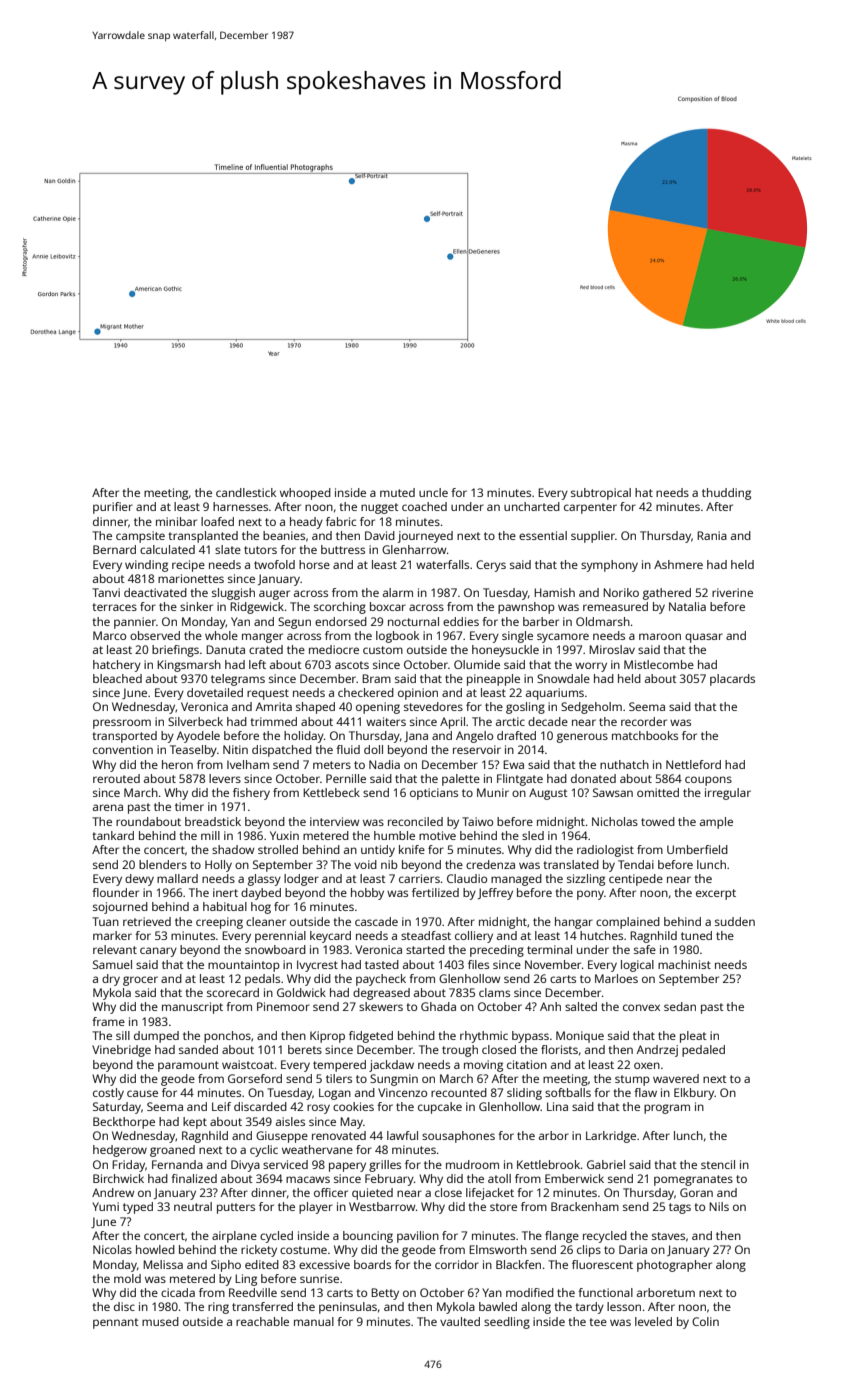  Describe the element at coordinates (435, 892) in the screenshot. I see `fertilized` at that location.
